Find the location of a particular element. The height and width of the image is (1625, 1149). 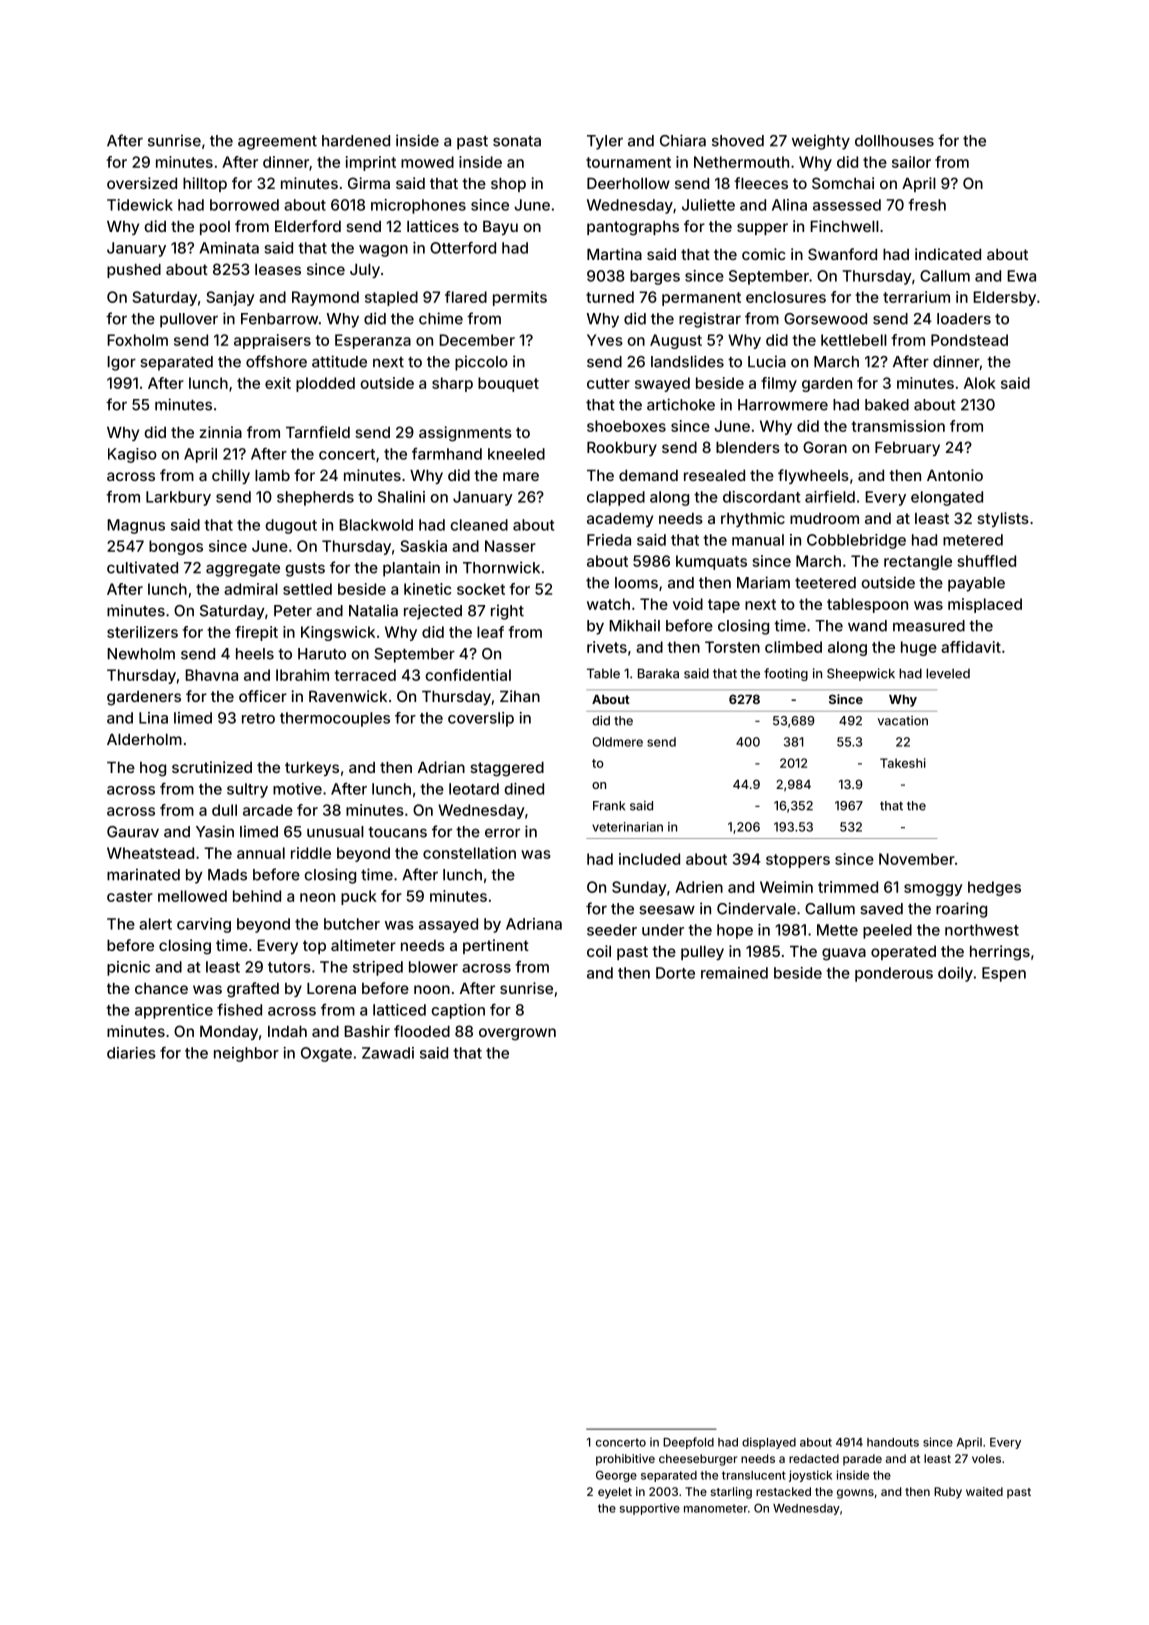

shuffled is located at coordinates (987, 561).
